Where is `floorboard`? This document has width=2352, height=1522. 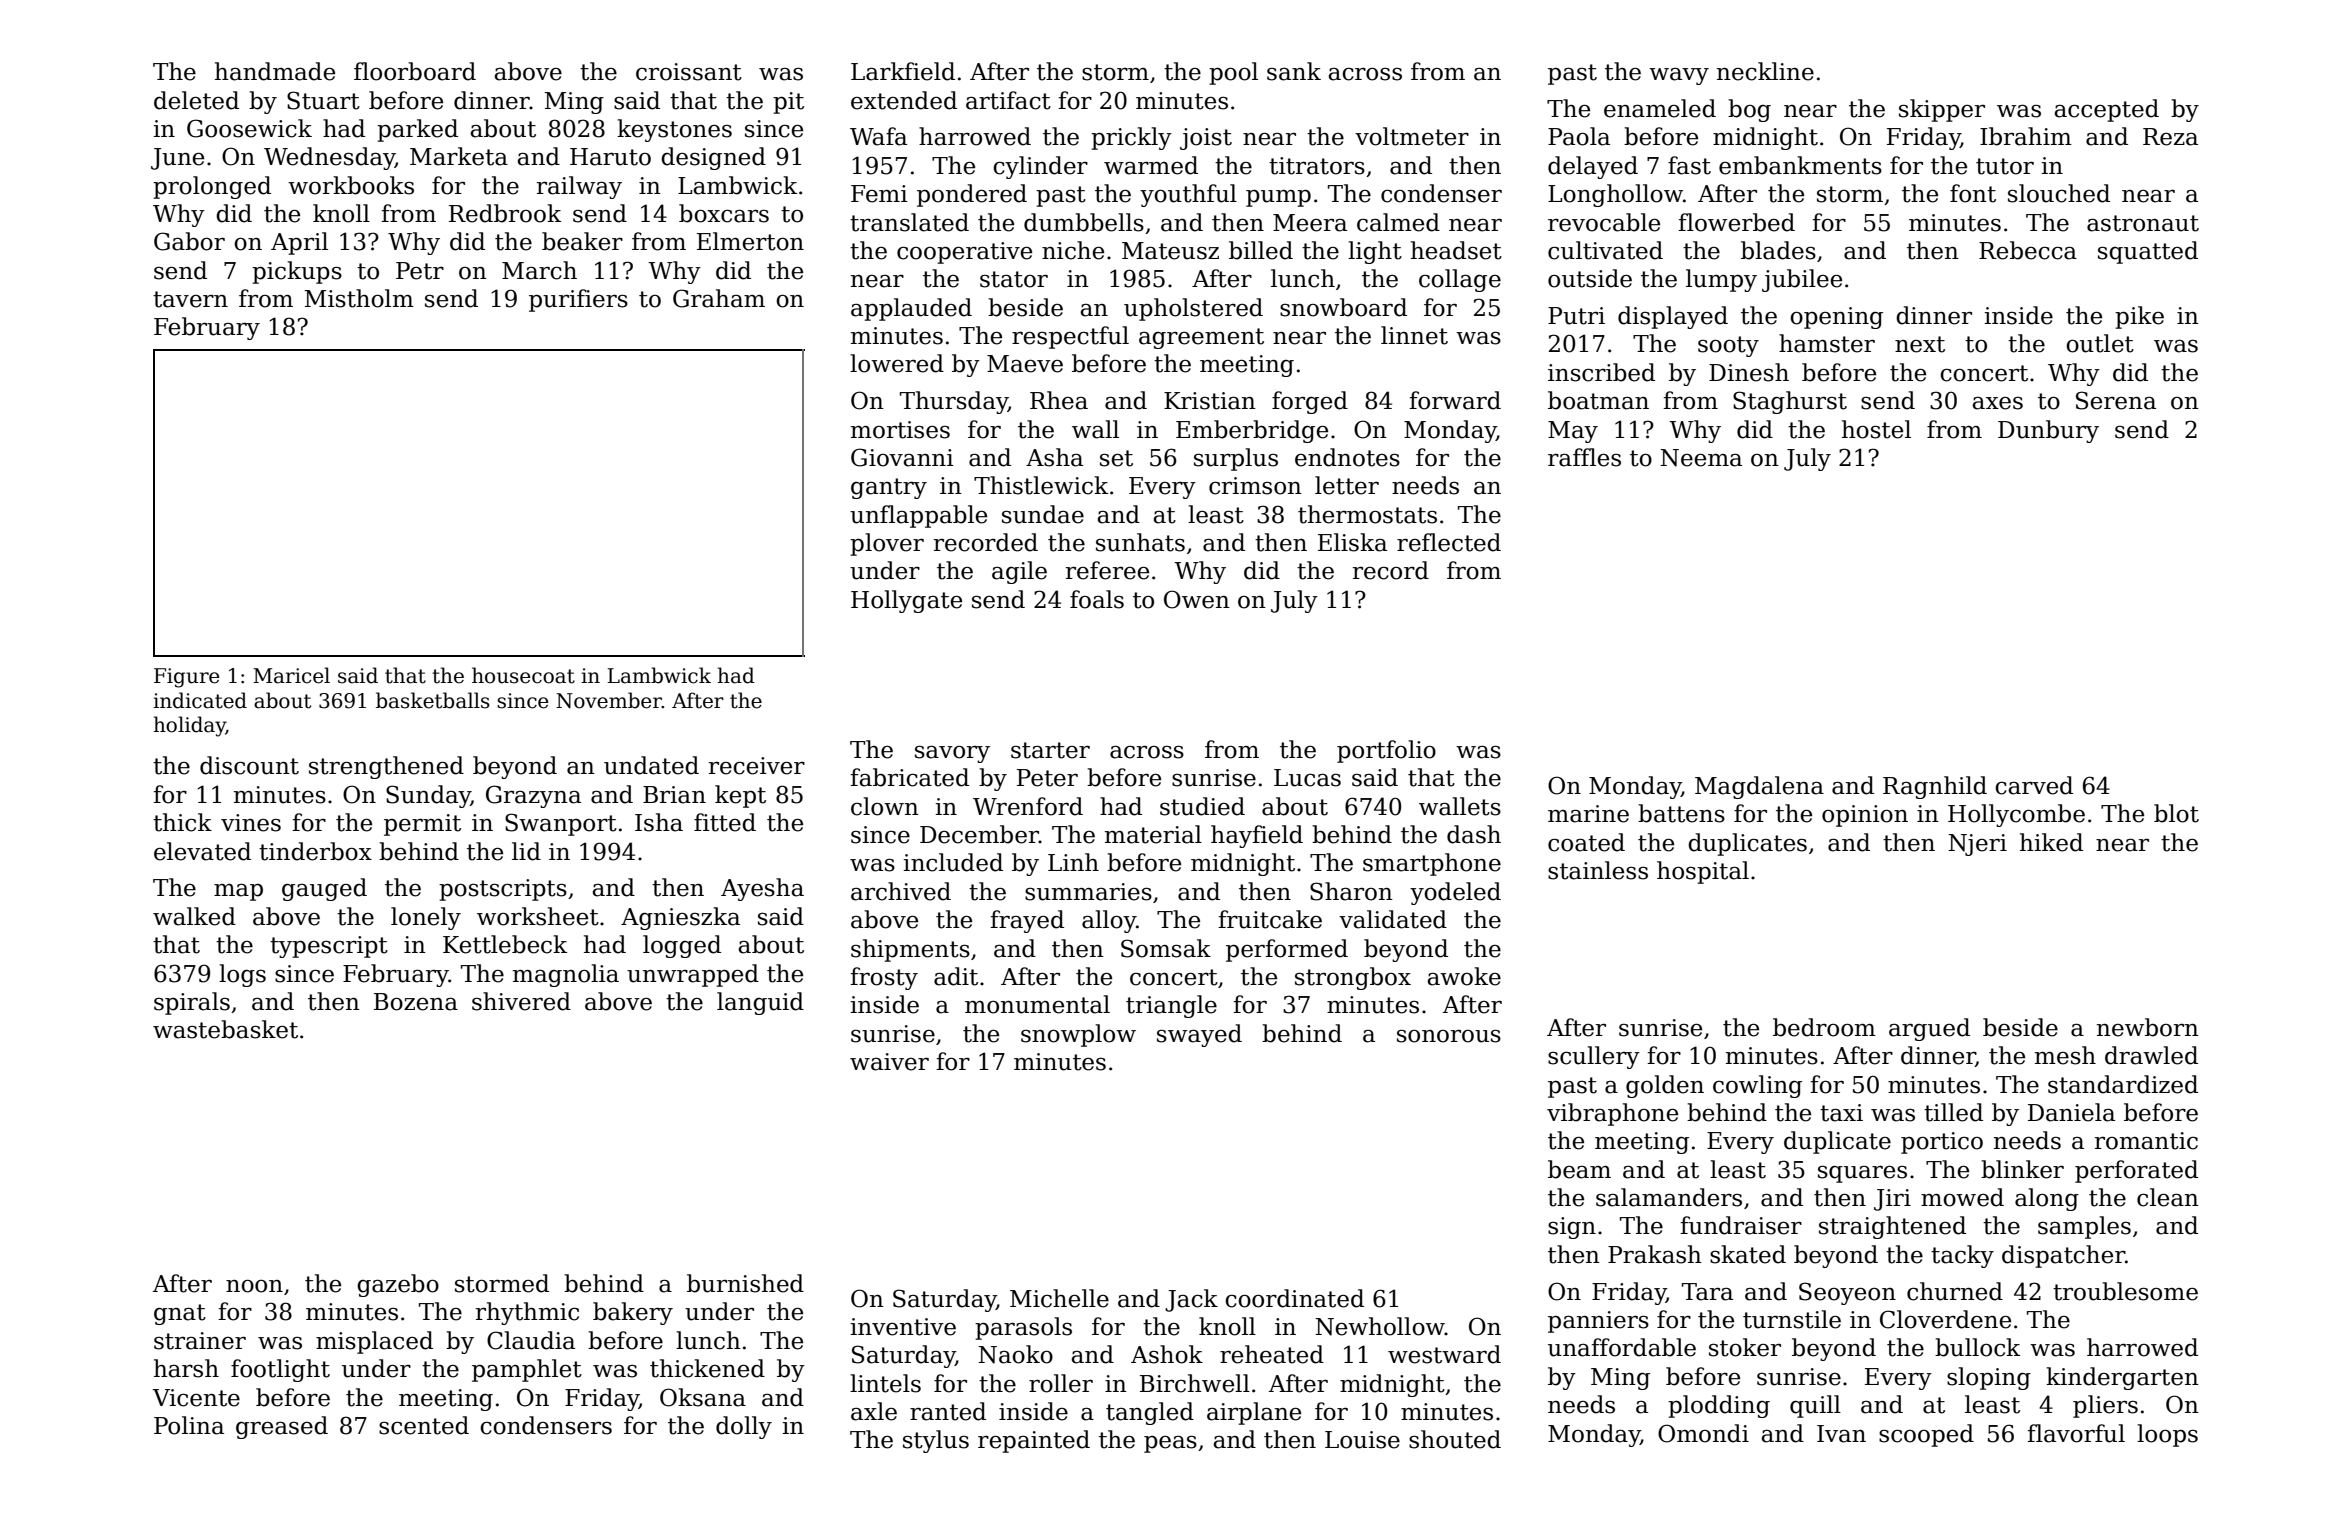 floorboard is located at coordinates (415, 71).
